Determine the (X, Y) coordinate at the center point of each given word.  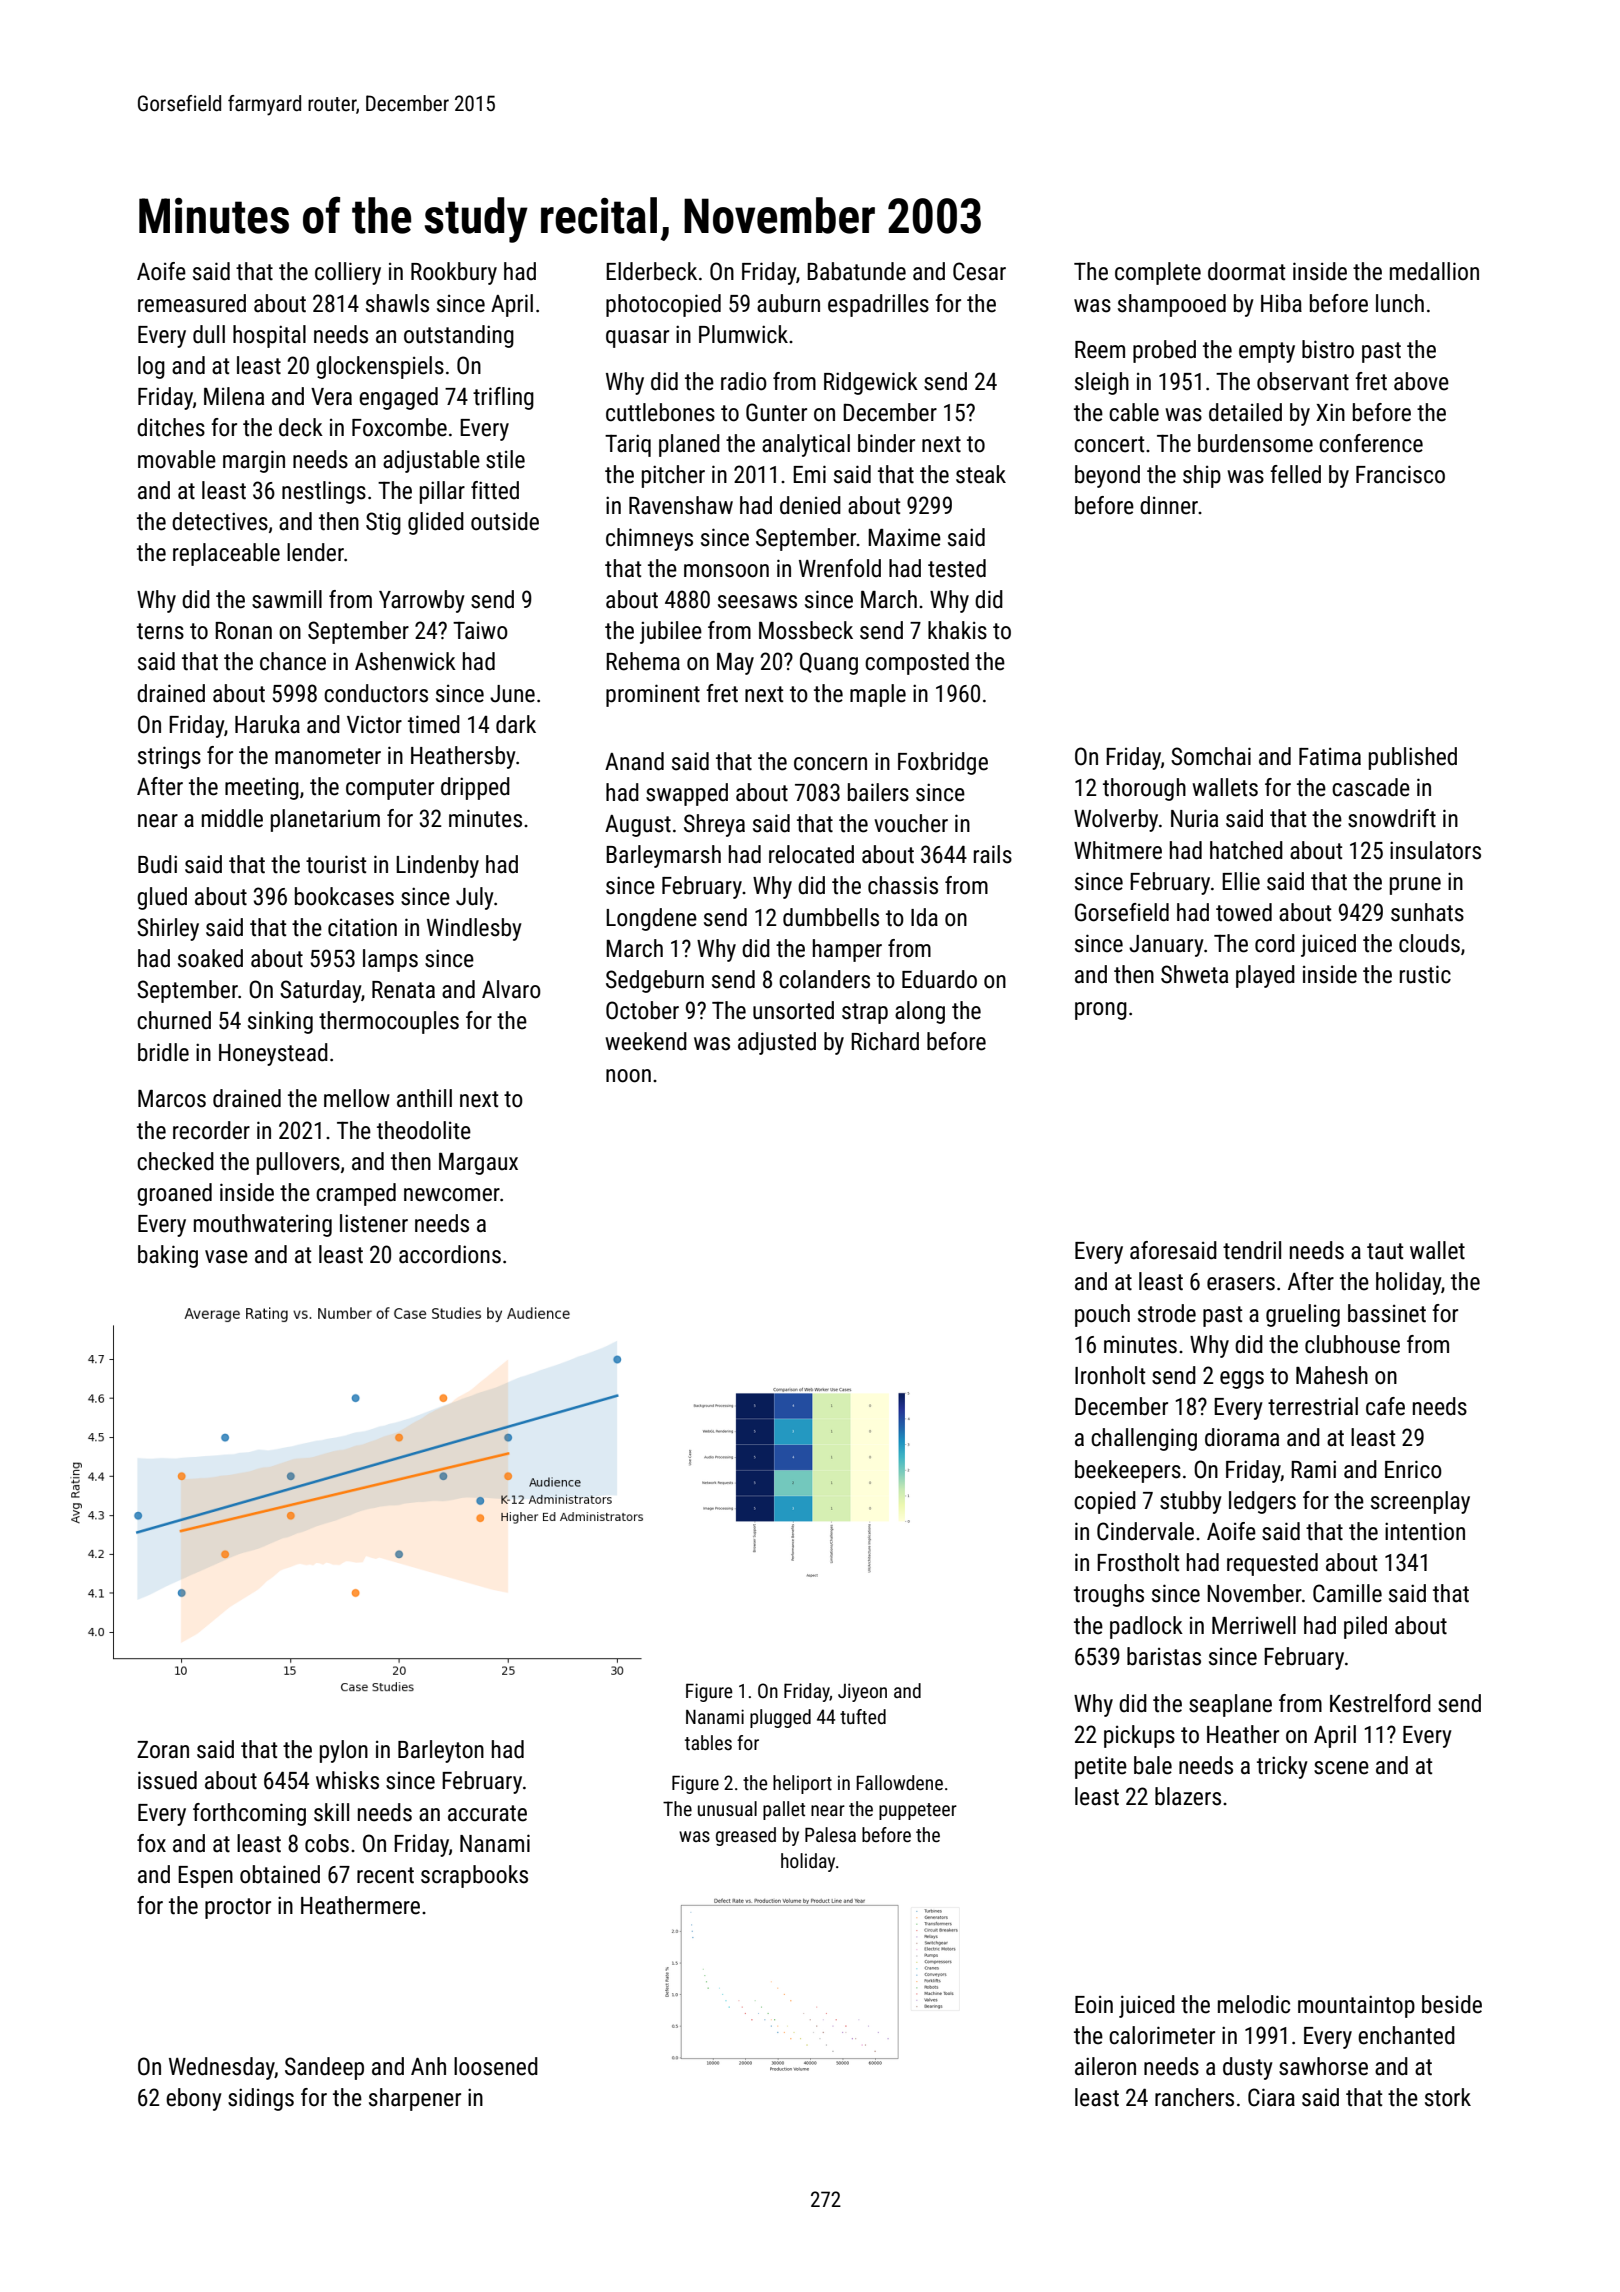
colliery (348, 273)
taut (1385, 1251)
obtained (280, 1874)
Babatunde (856, 271)
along (920, 1012)
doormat (1246, 271)
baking (168, 1256)
